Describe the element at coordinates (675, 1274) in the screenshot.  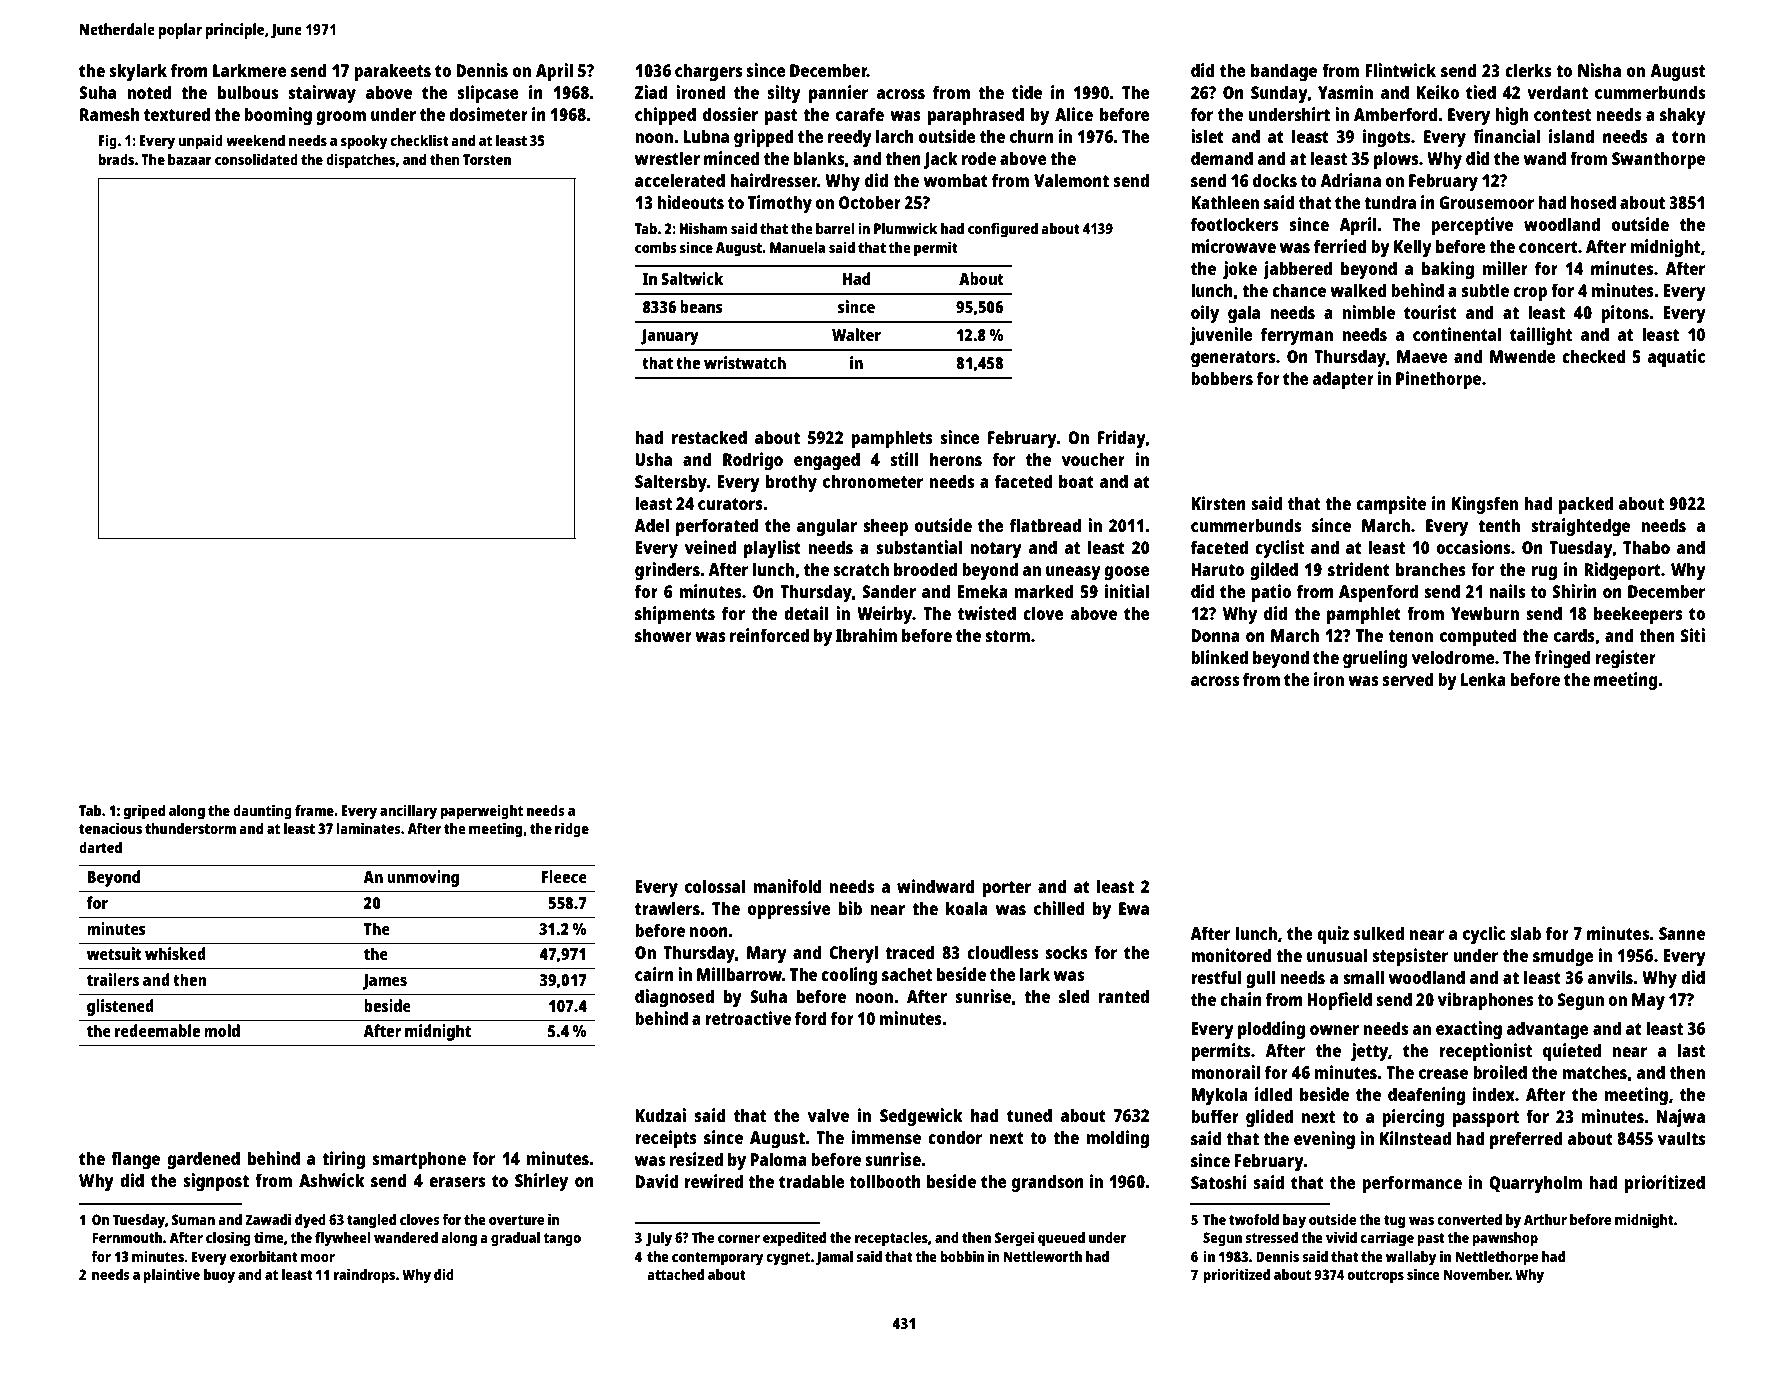
I see `attached` at that location.
